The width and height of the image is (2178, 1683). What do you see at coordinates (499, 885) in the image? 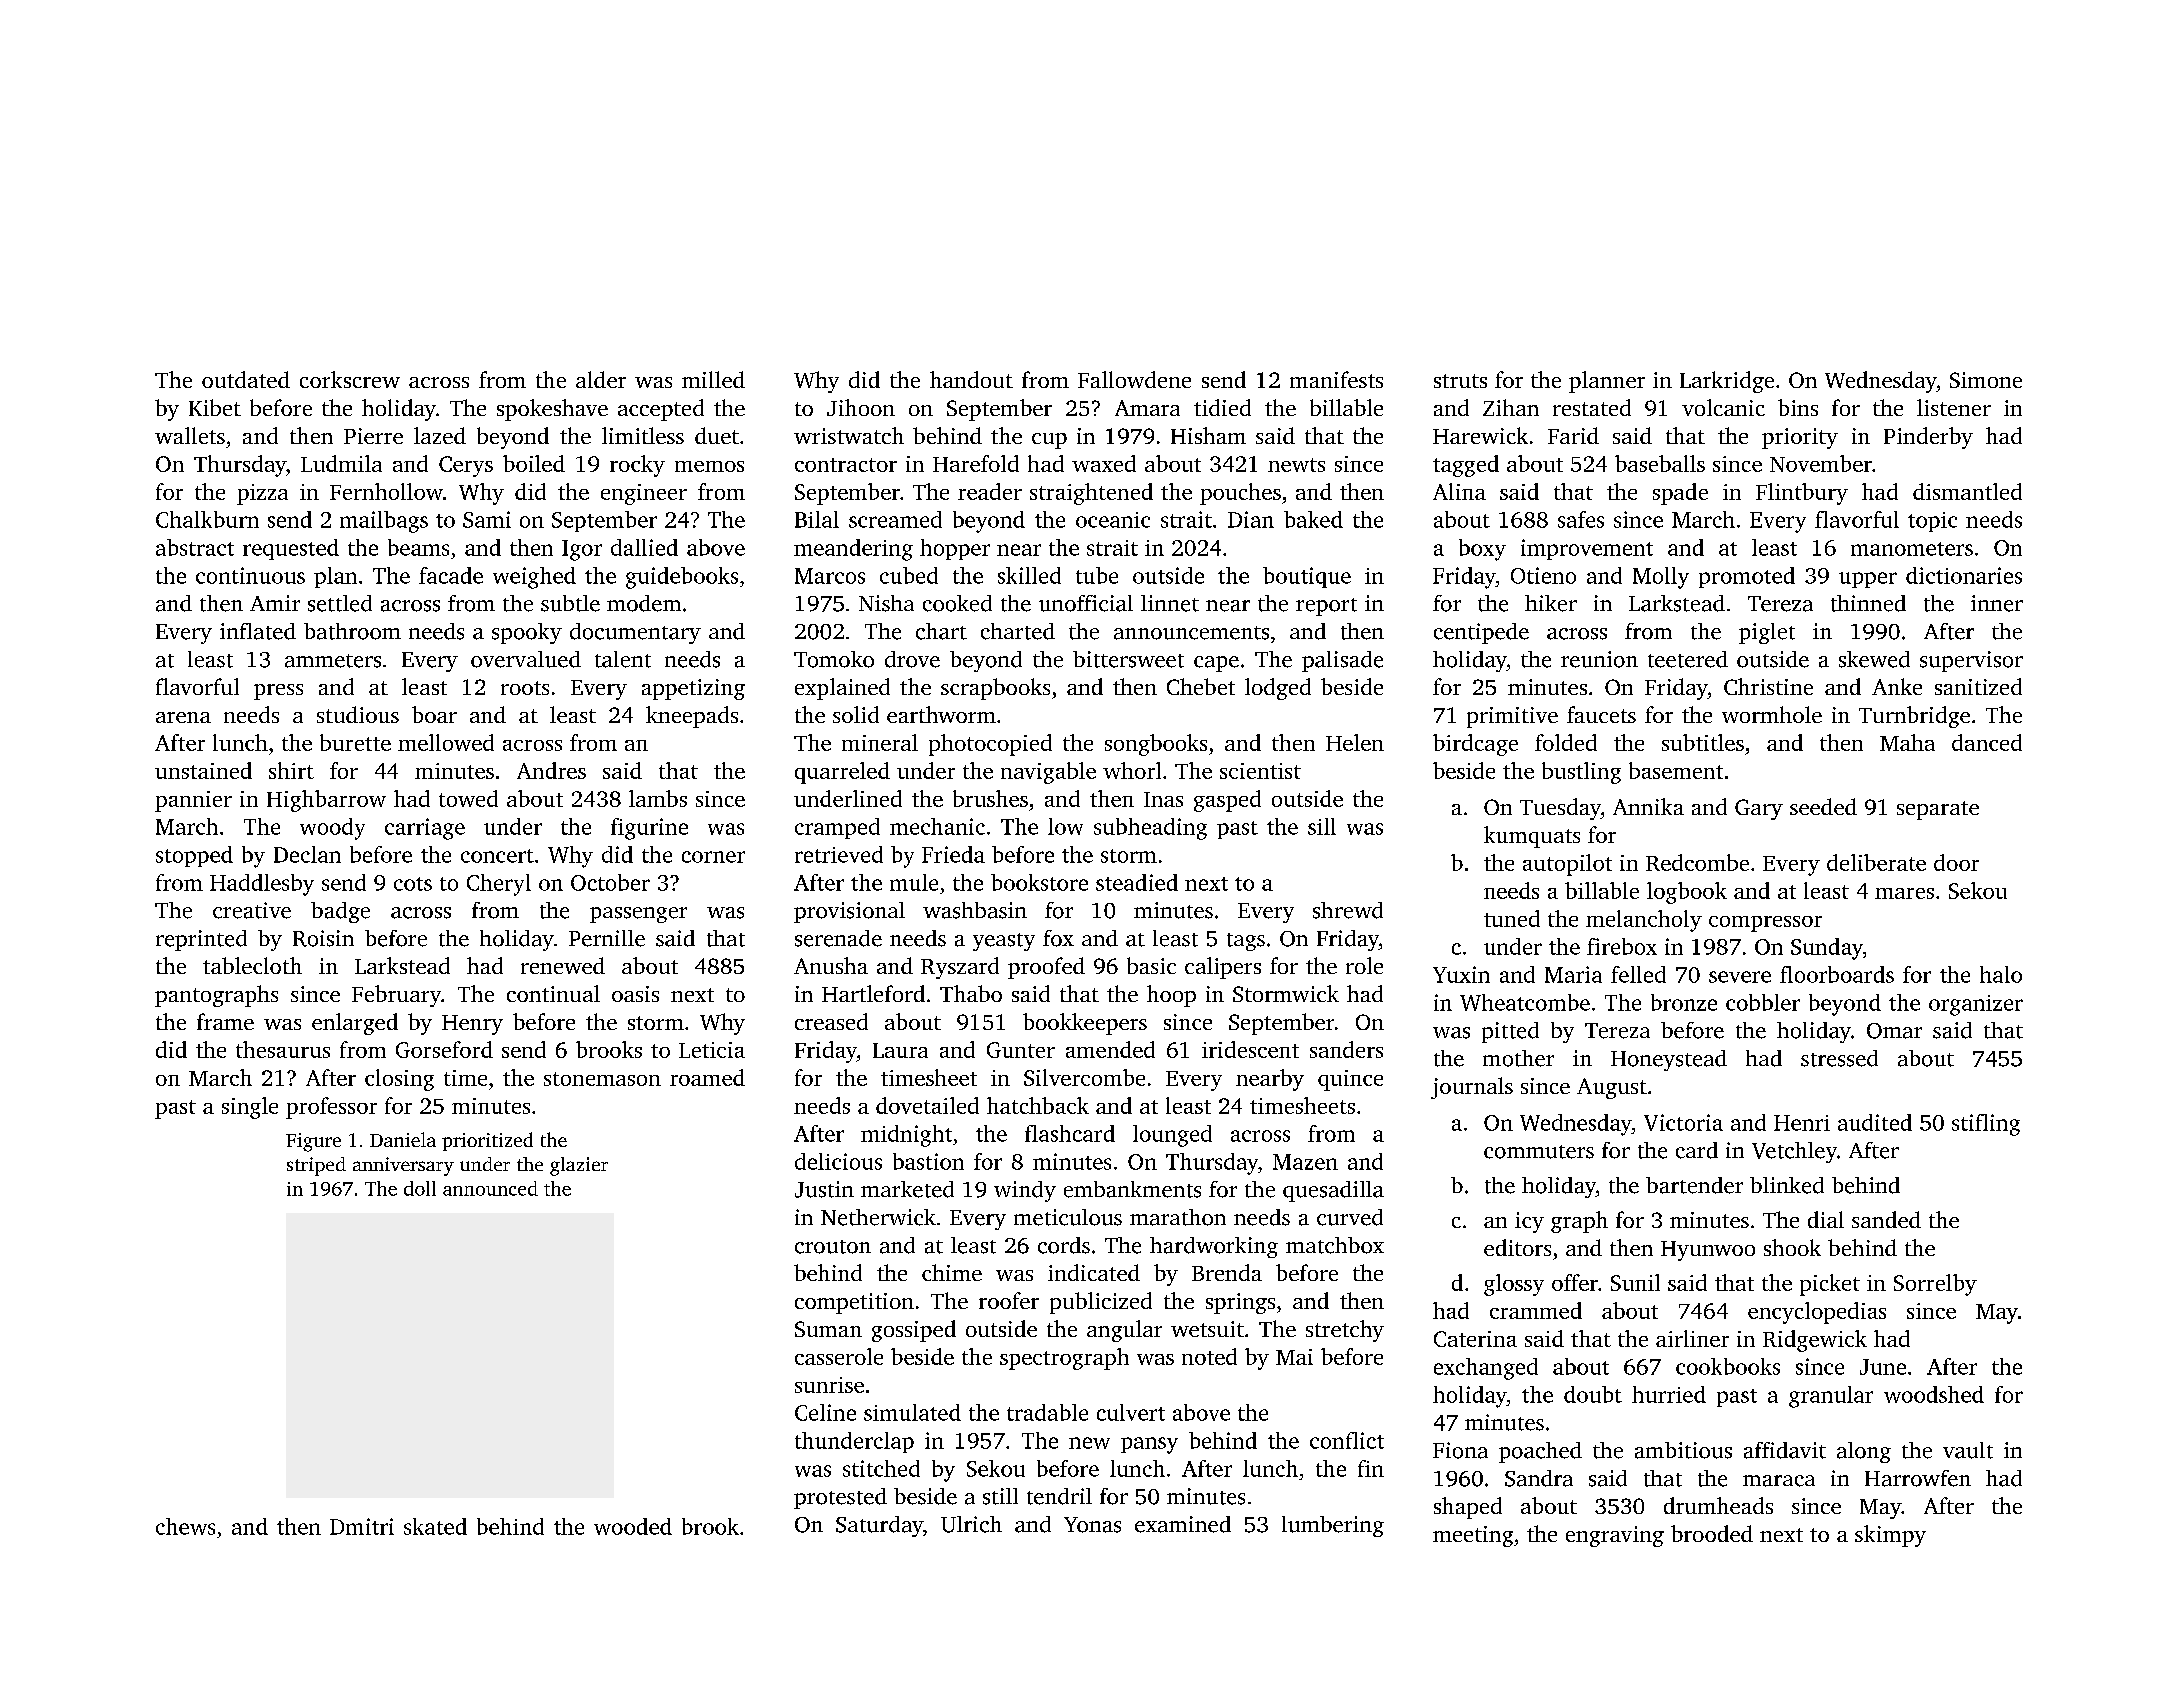
I see `Cheryl` at bounding box center [499, 885].
